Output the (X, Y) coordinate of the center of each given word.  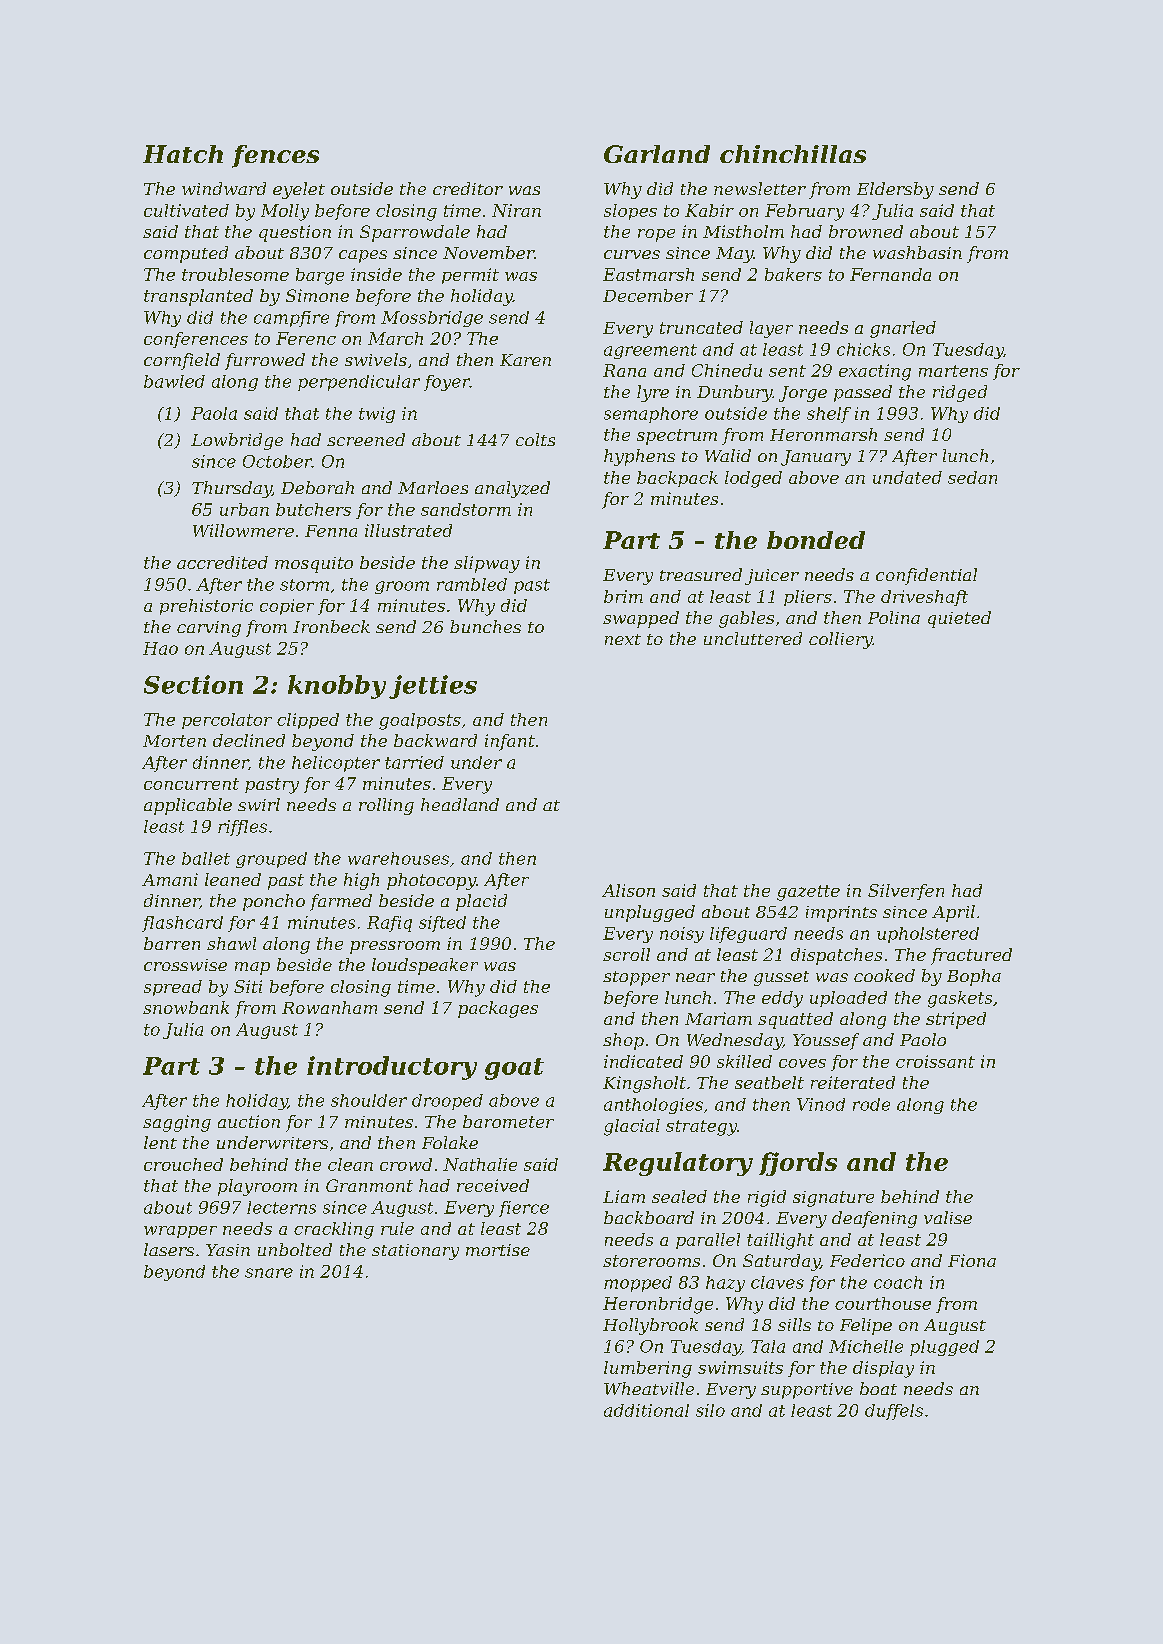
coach (898, 1282)
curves (632, 254)
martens (953, 371)
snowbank (186, 1007)
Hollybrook (650, 1326)
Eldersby (895, 190)
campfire (291, 319)
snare (269, 1273)
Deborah (317, 487)
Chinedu (727, 370)
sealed (679, 1196)
